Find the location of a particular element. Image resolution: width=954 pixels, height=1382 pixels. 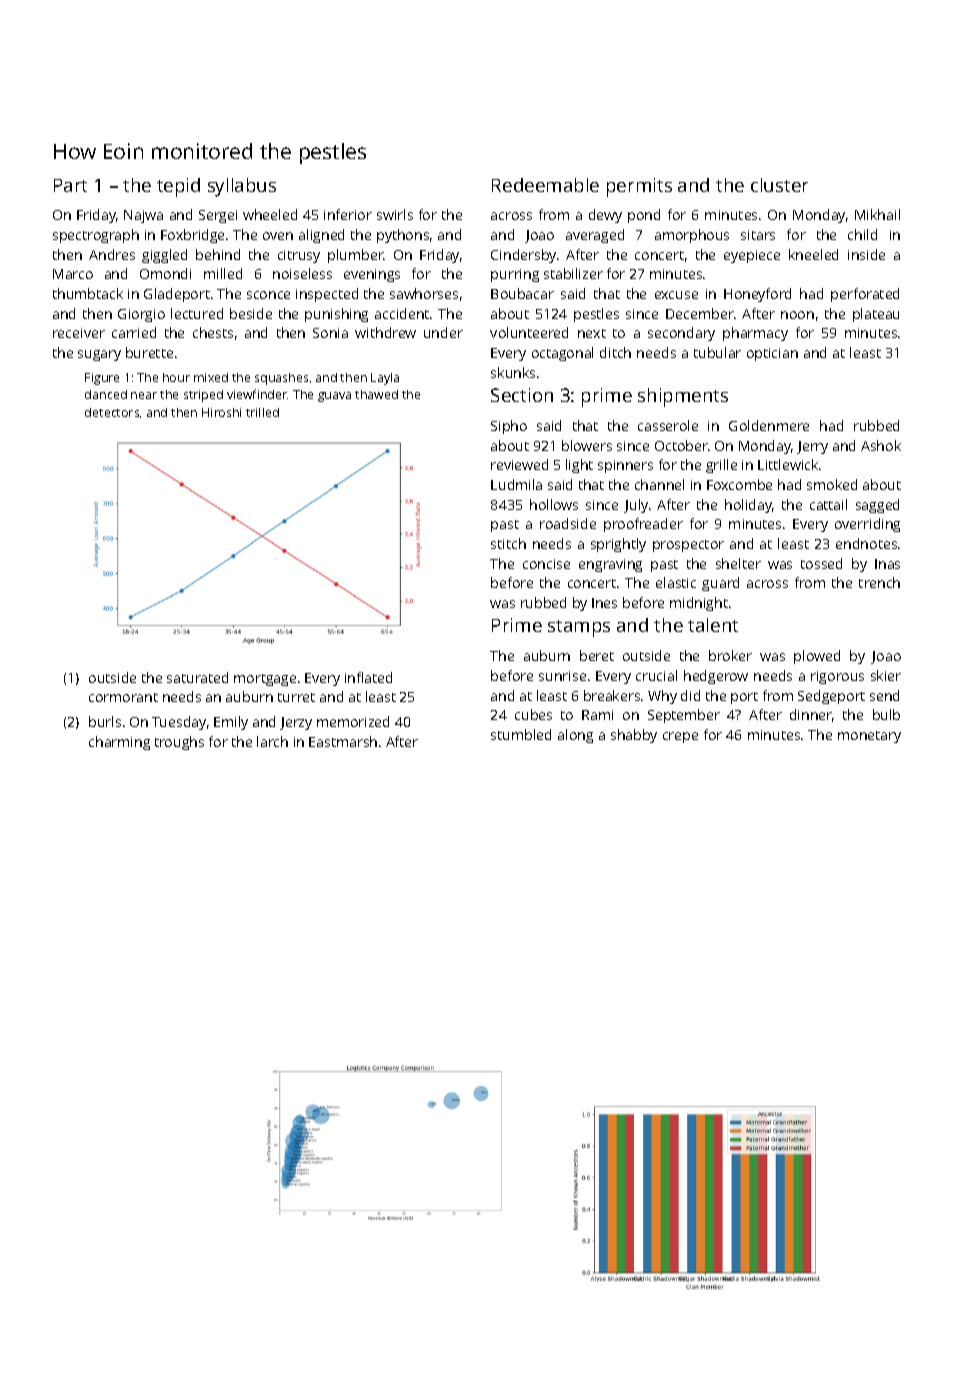

rigorous is located at coordinates (837, 677).
